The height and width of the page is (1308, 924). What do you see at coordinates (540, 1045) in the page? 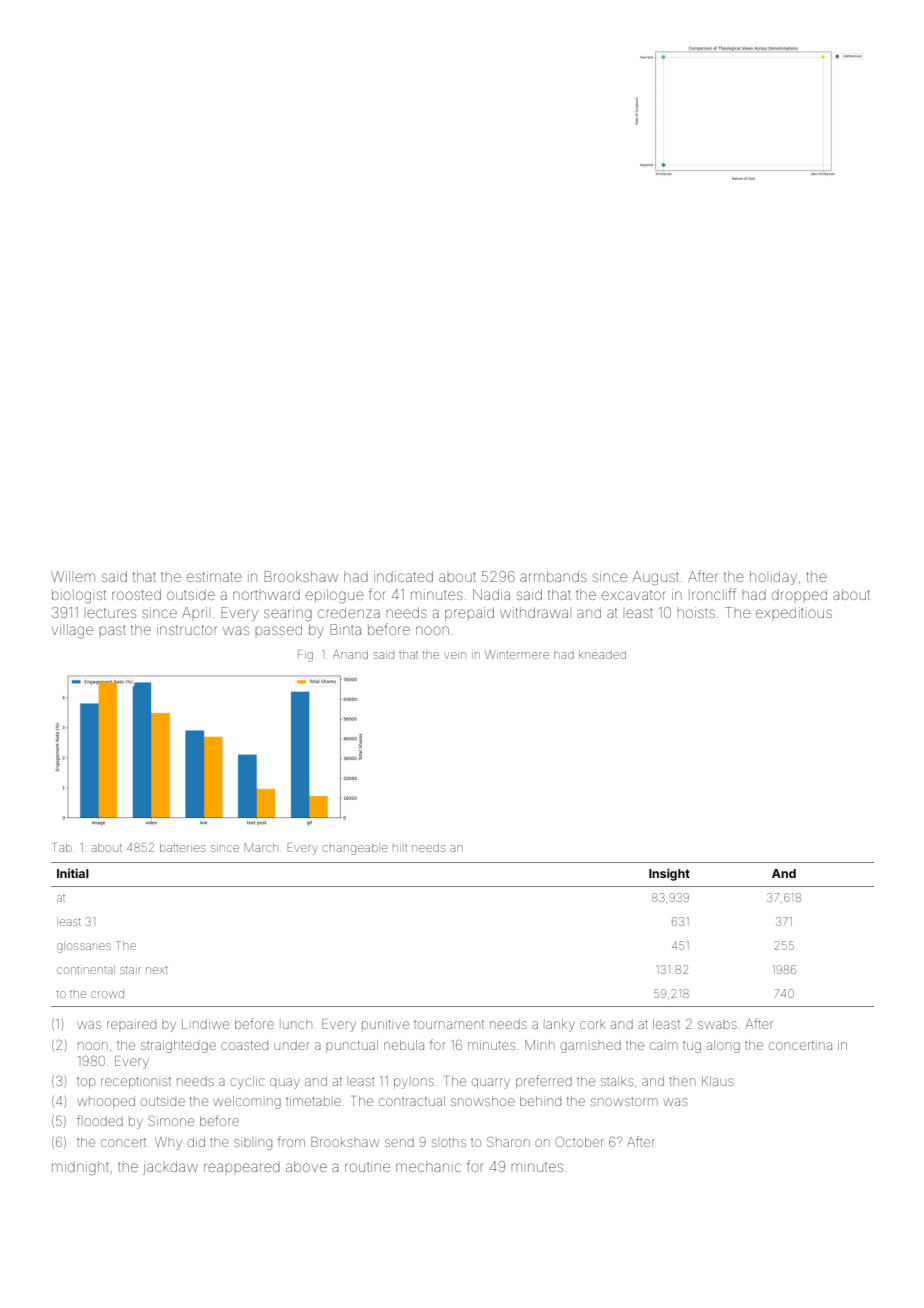
I see `Minh` at bounding box center [540, 1045].
